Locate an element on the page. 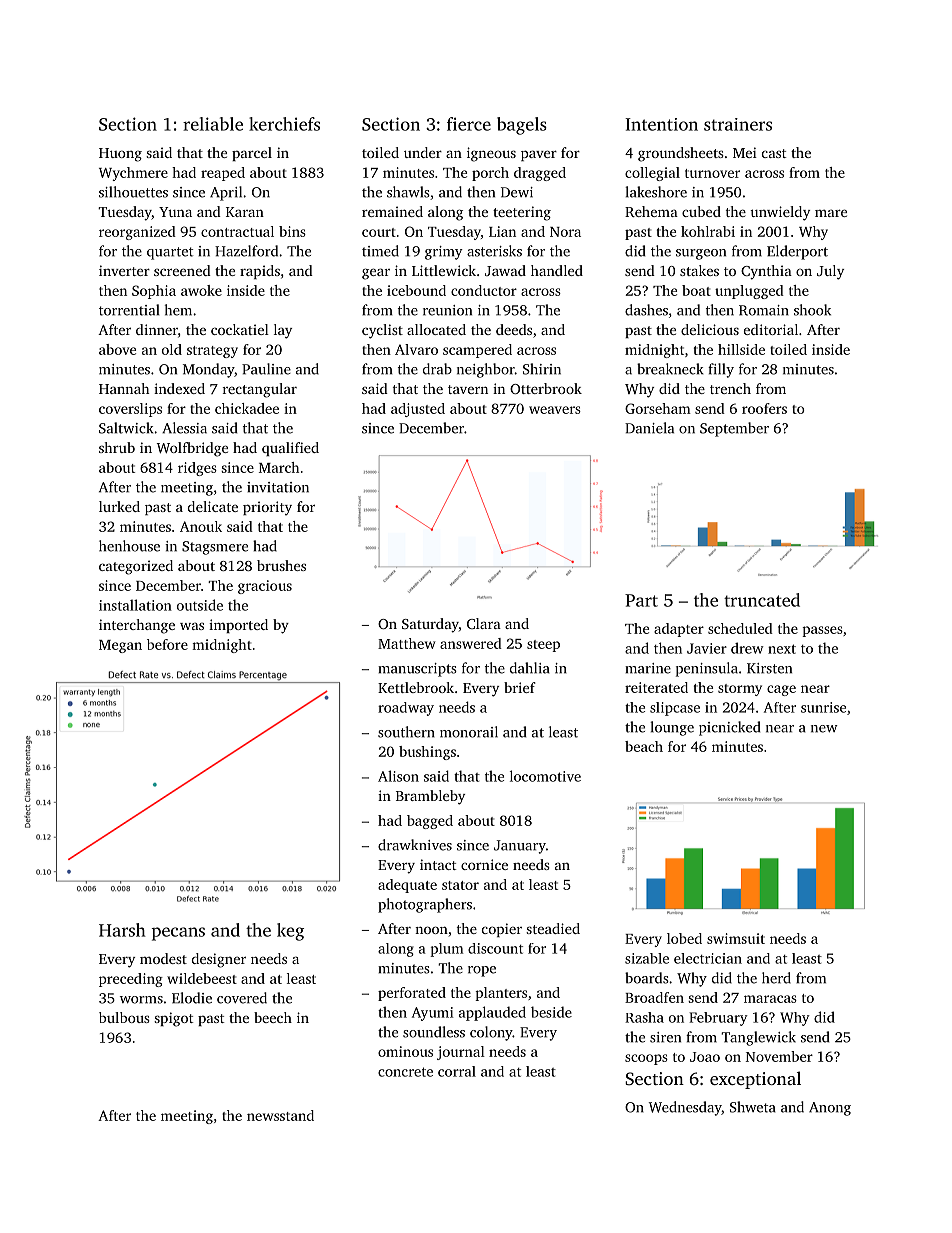 Image resolution: width=952 pixels, height=1233 pixels. Kettlebrook is located at coordinates (416, 687).
